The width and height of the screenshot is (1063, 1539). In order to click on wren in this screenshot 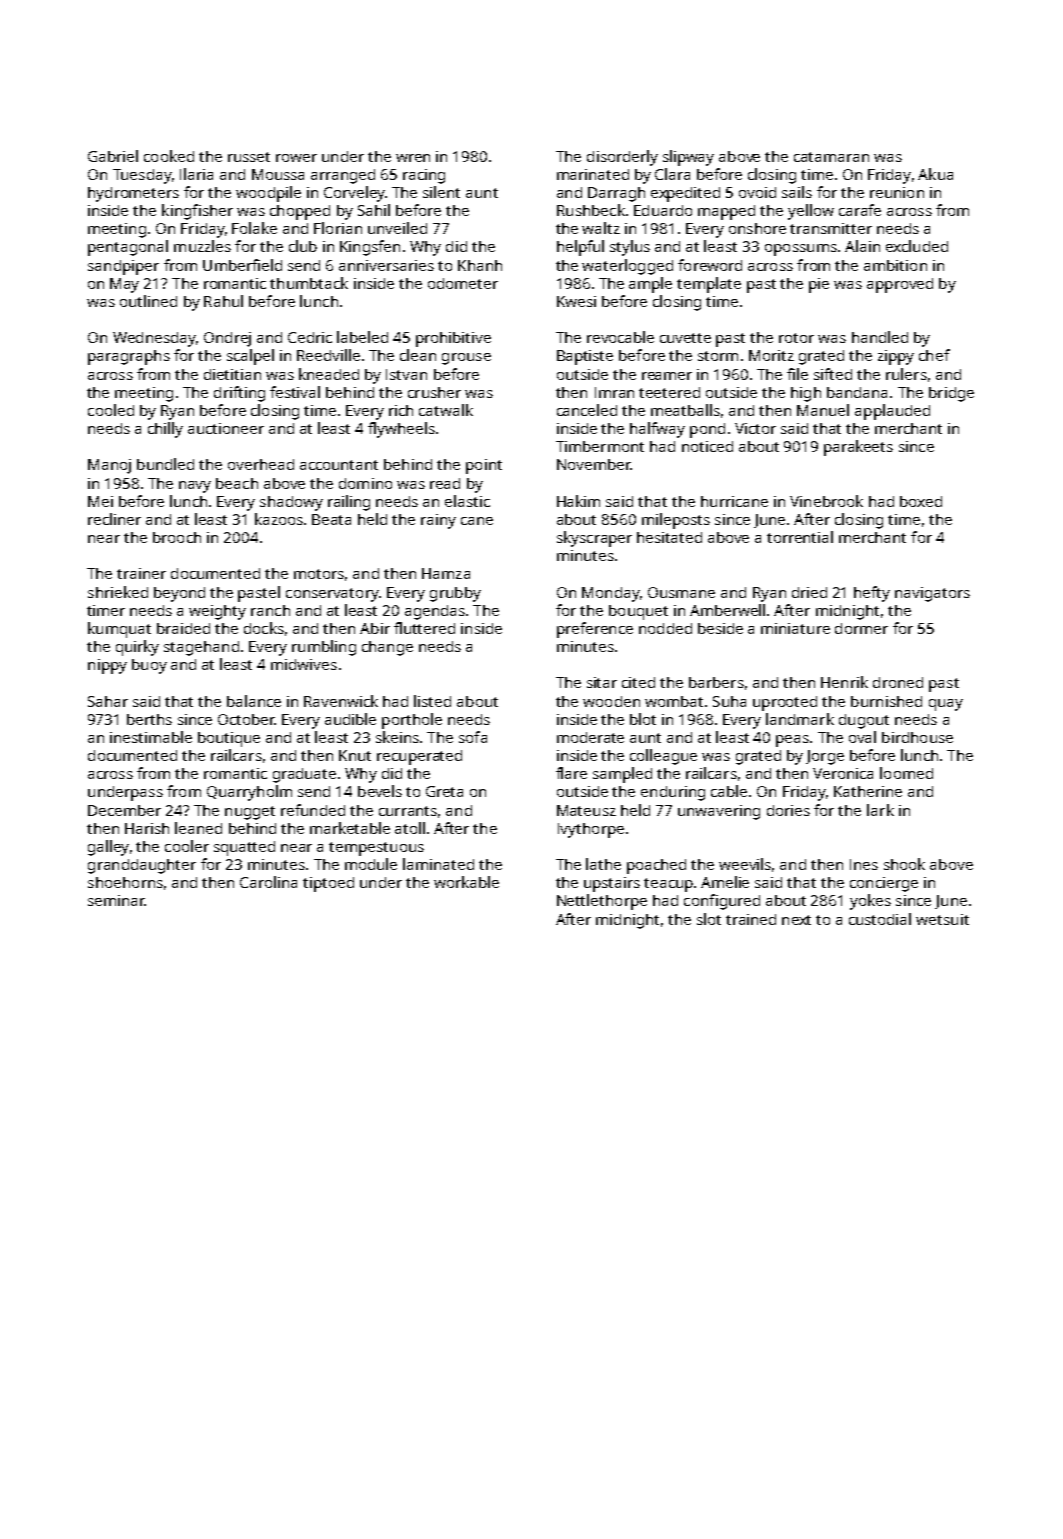, I will do `click(413, 158)`.
